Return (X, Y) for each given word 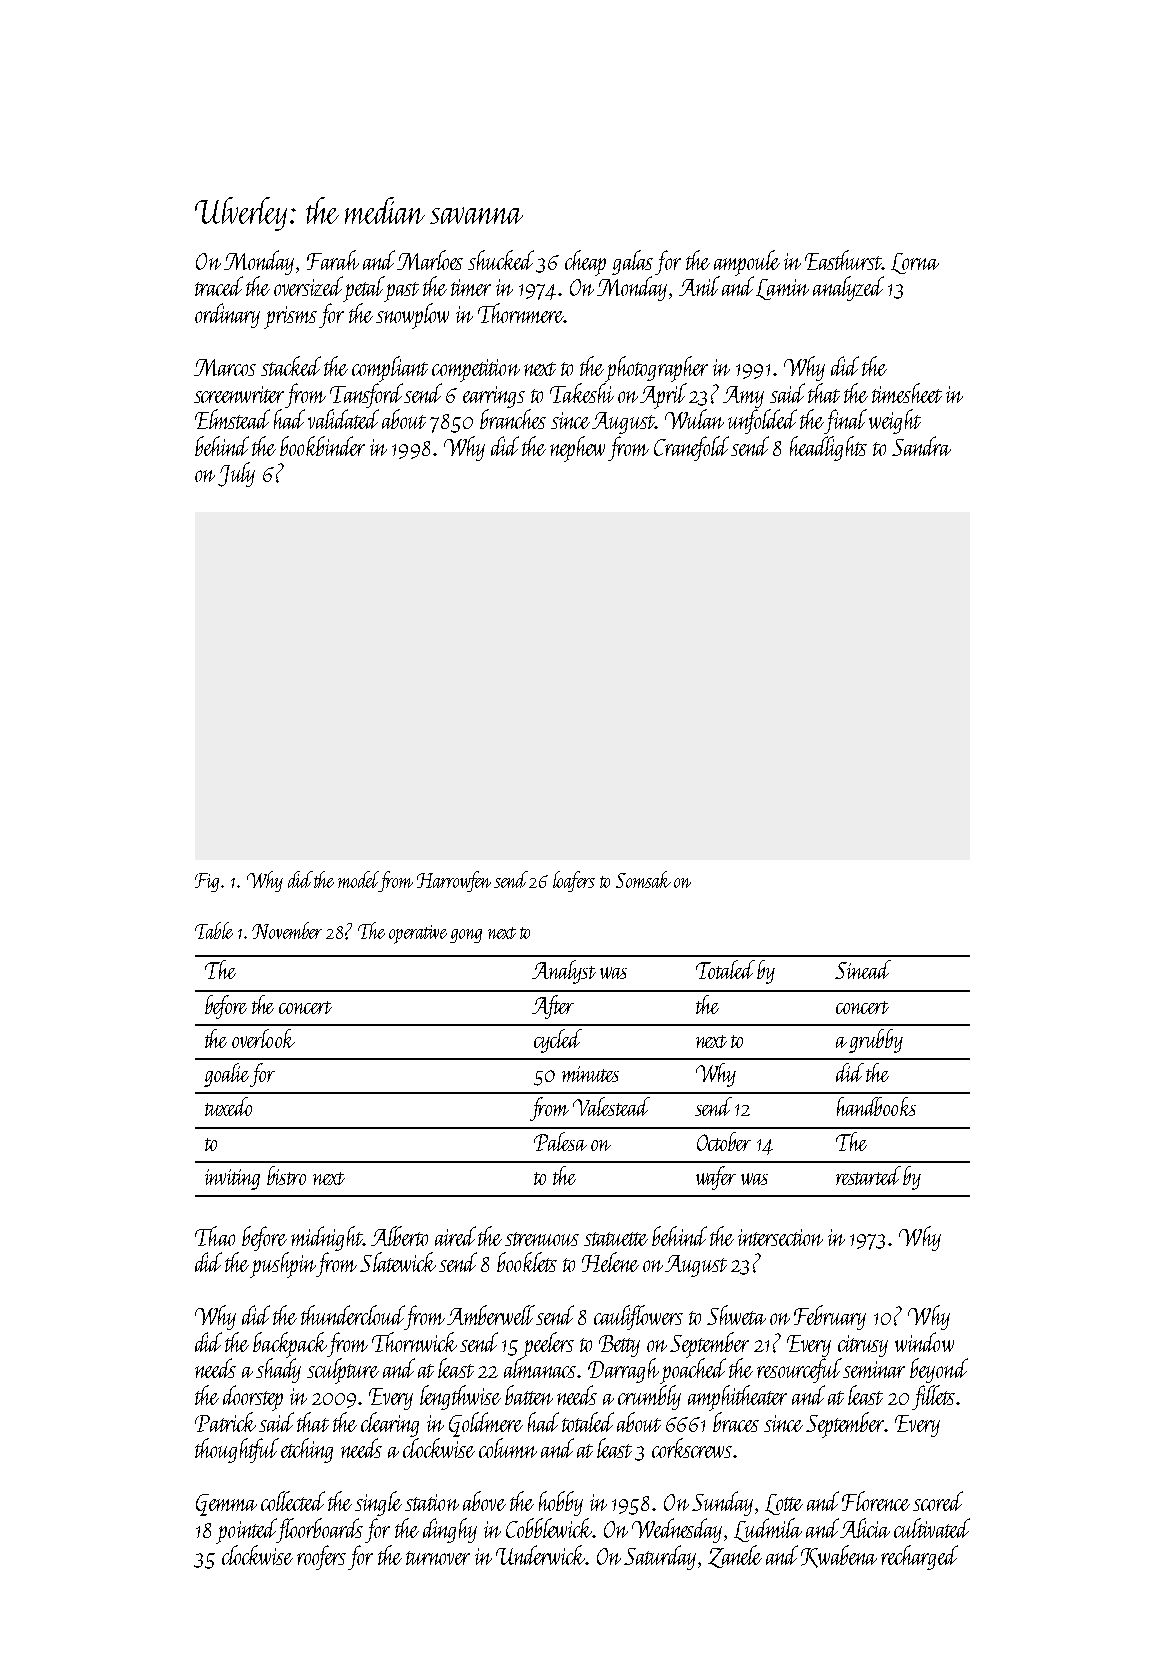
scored (938, 1501)
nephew (577, 449)
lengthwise (460, 1397)
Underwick (540, 1555)
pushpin (283, 1265)
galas (632, 262)
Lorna (915, 263)
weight (895, 421)
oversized (308, 286)
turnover (438, 1558)
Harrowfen (454, 881)
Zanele (735, 1556)
